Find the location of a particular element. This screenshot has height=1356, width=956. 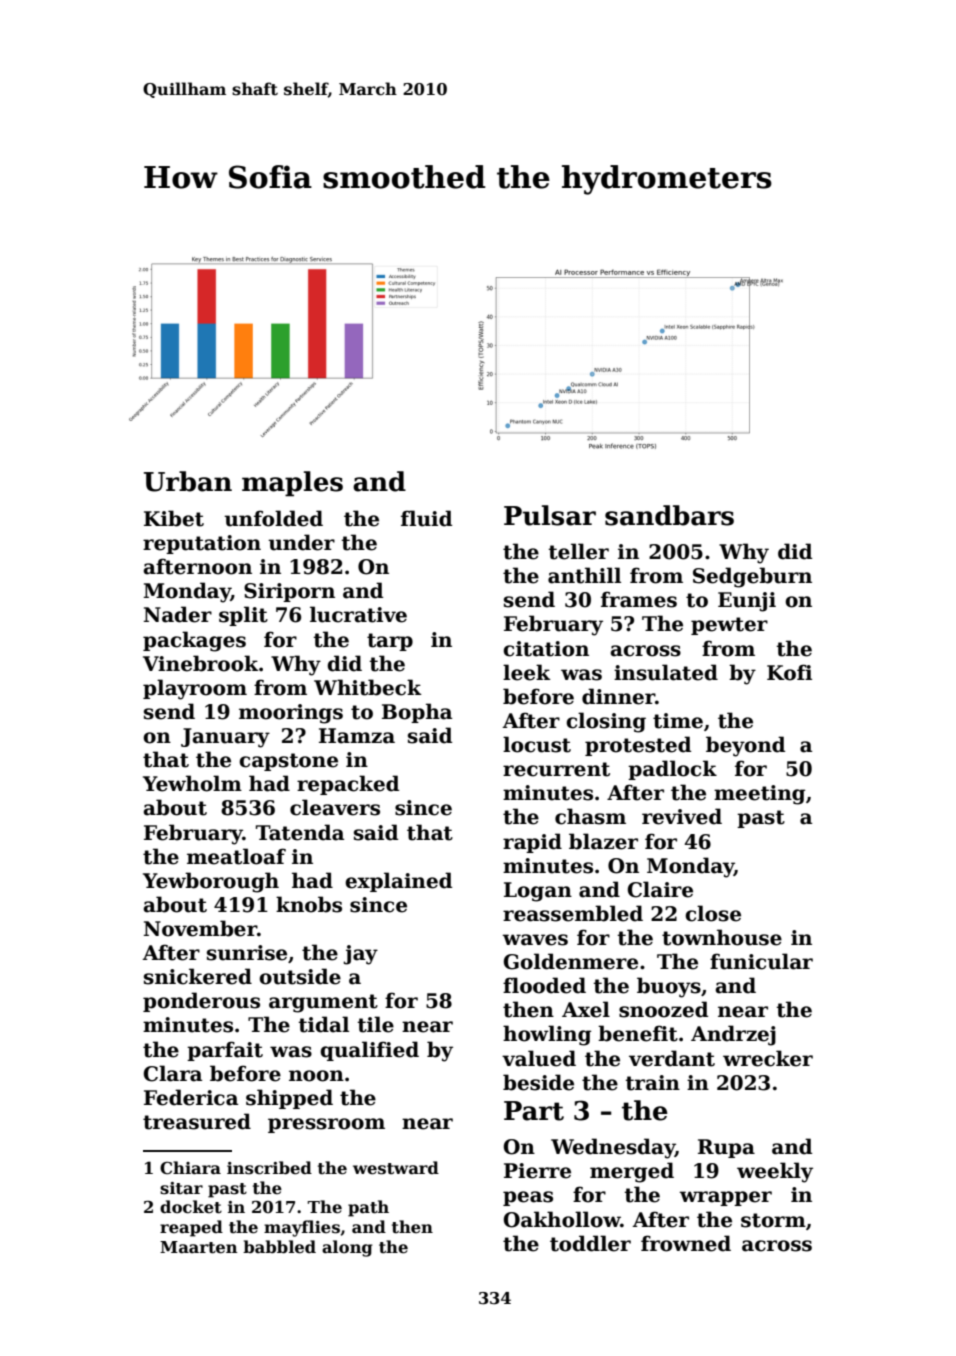

sandbars is located at coordinates (669, 515).
